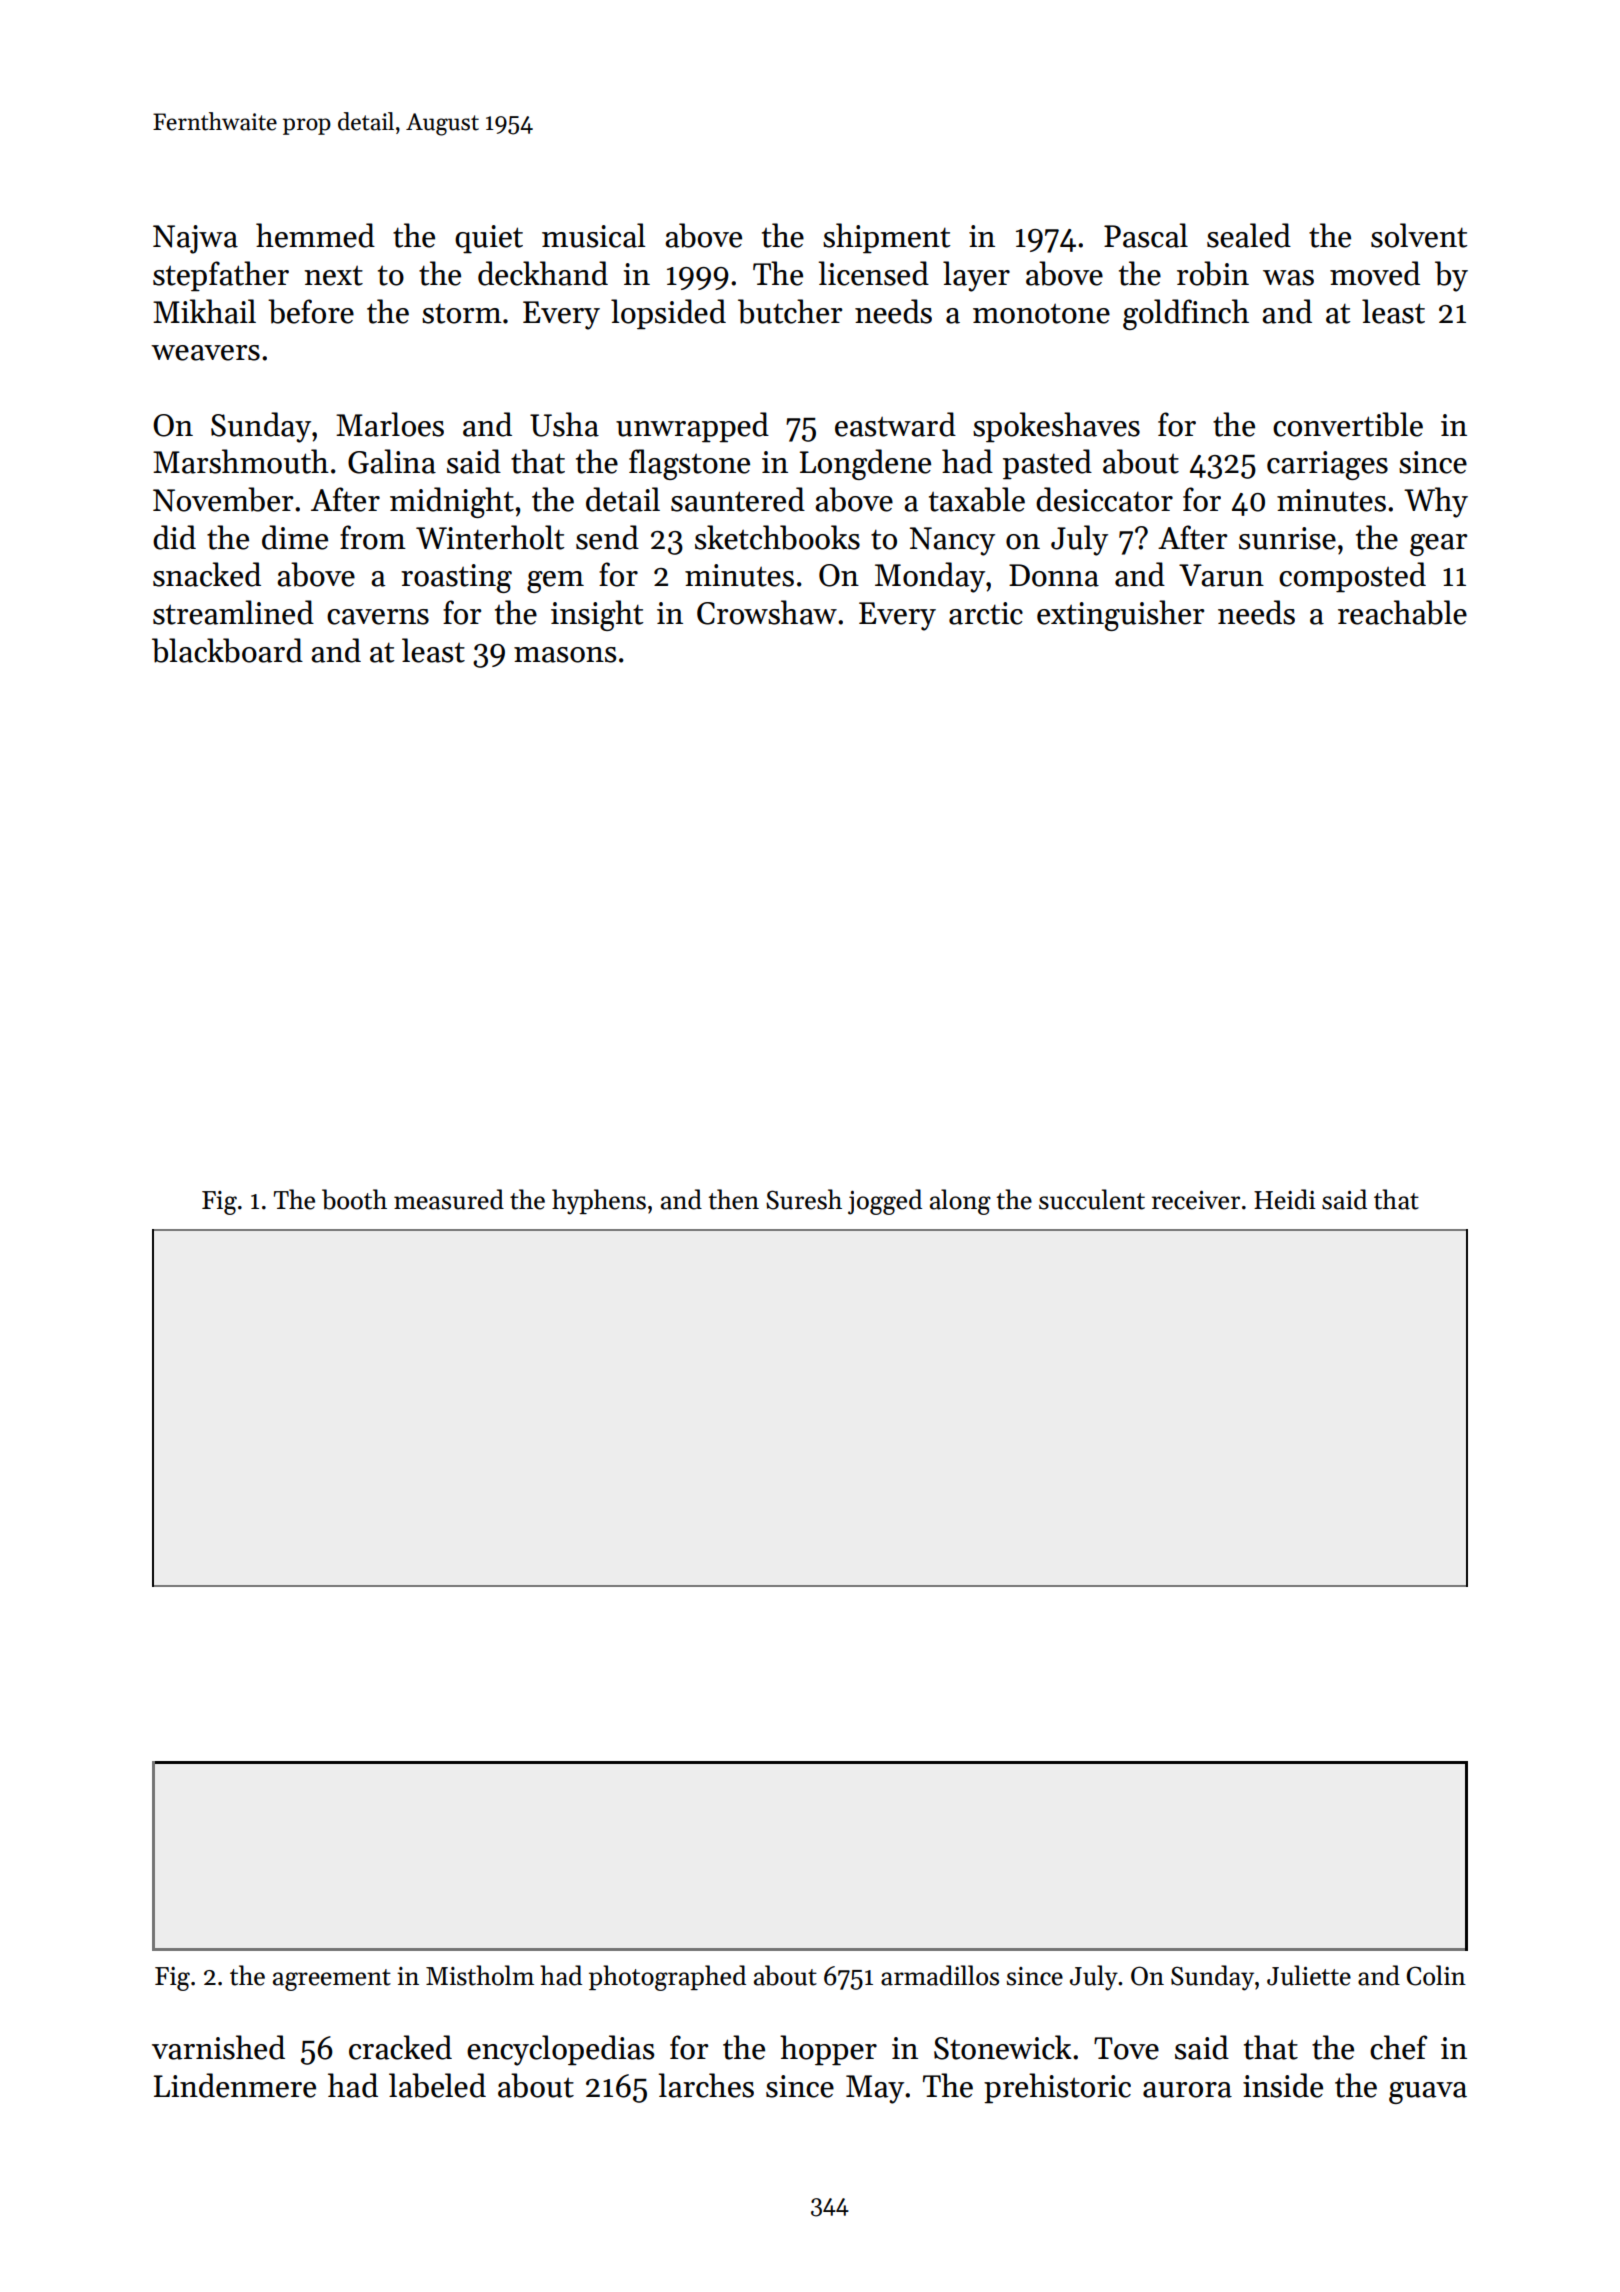  I want to click on photographed, so click(667, 1978).
